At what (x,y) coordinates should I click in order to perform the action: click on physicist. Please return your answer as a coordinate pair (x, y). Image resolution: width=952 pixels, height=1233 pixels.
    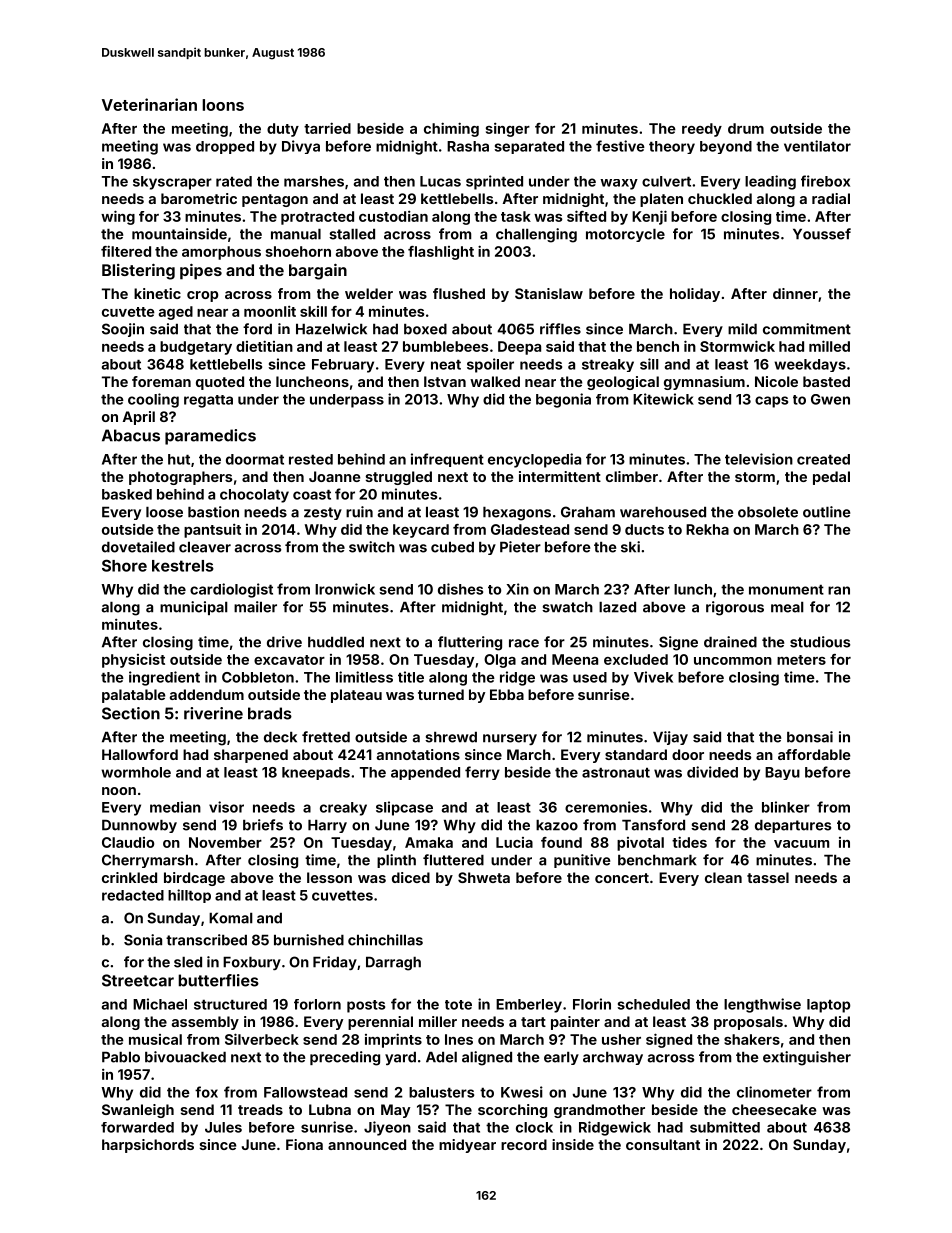
    Looking at the image, I should click on (133, 661).
